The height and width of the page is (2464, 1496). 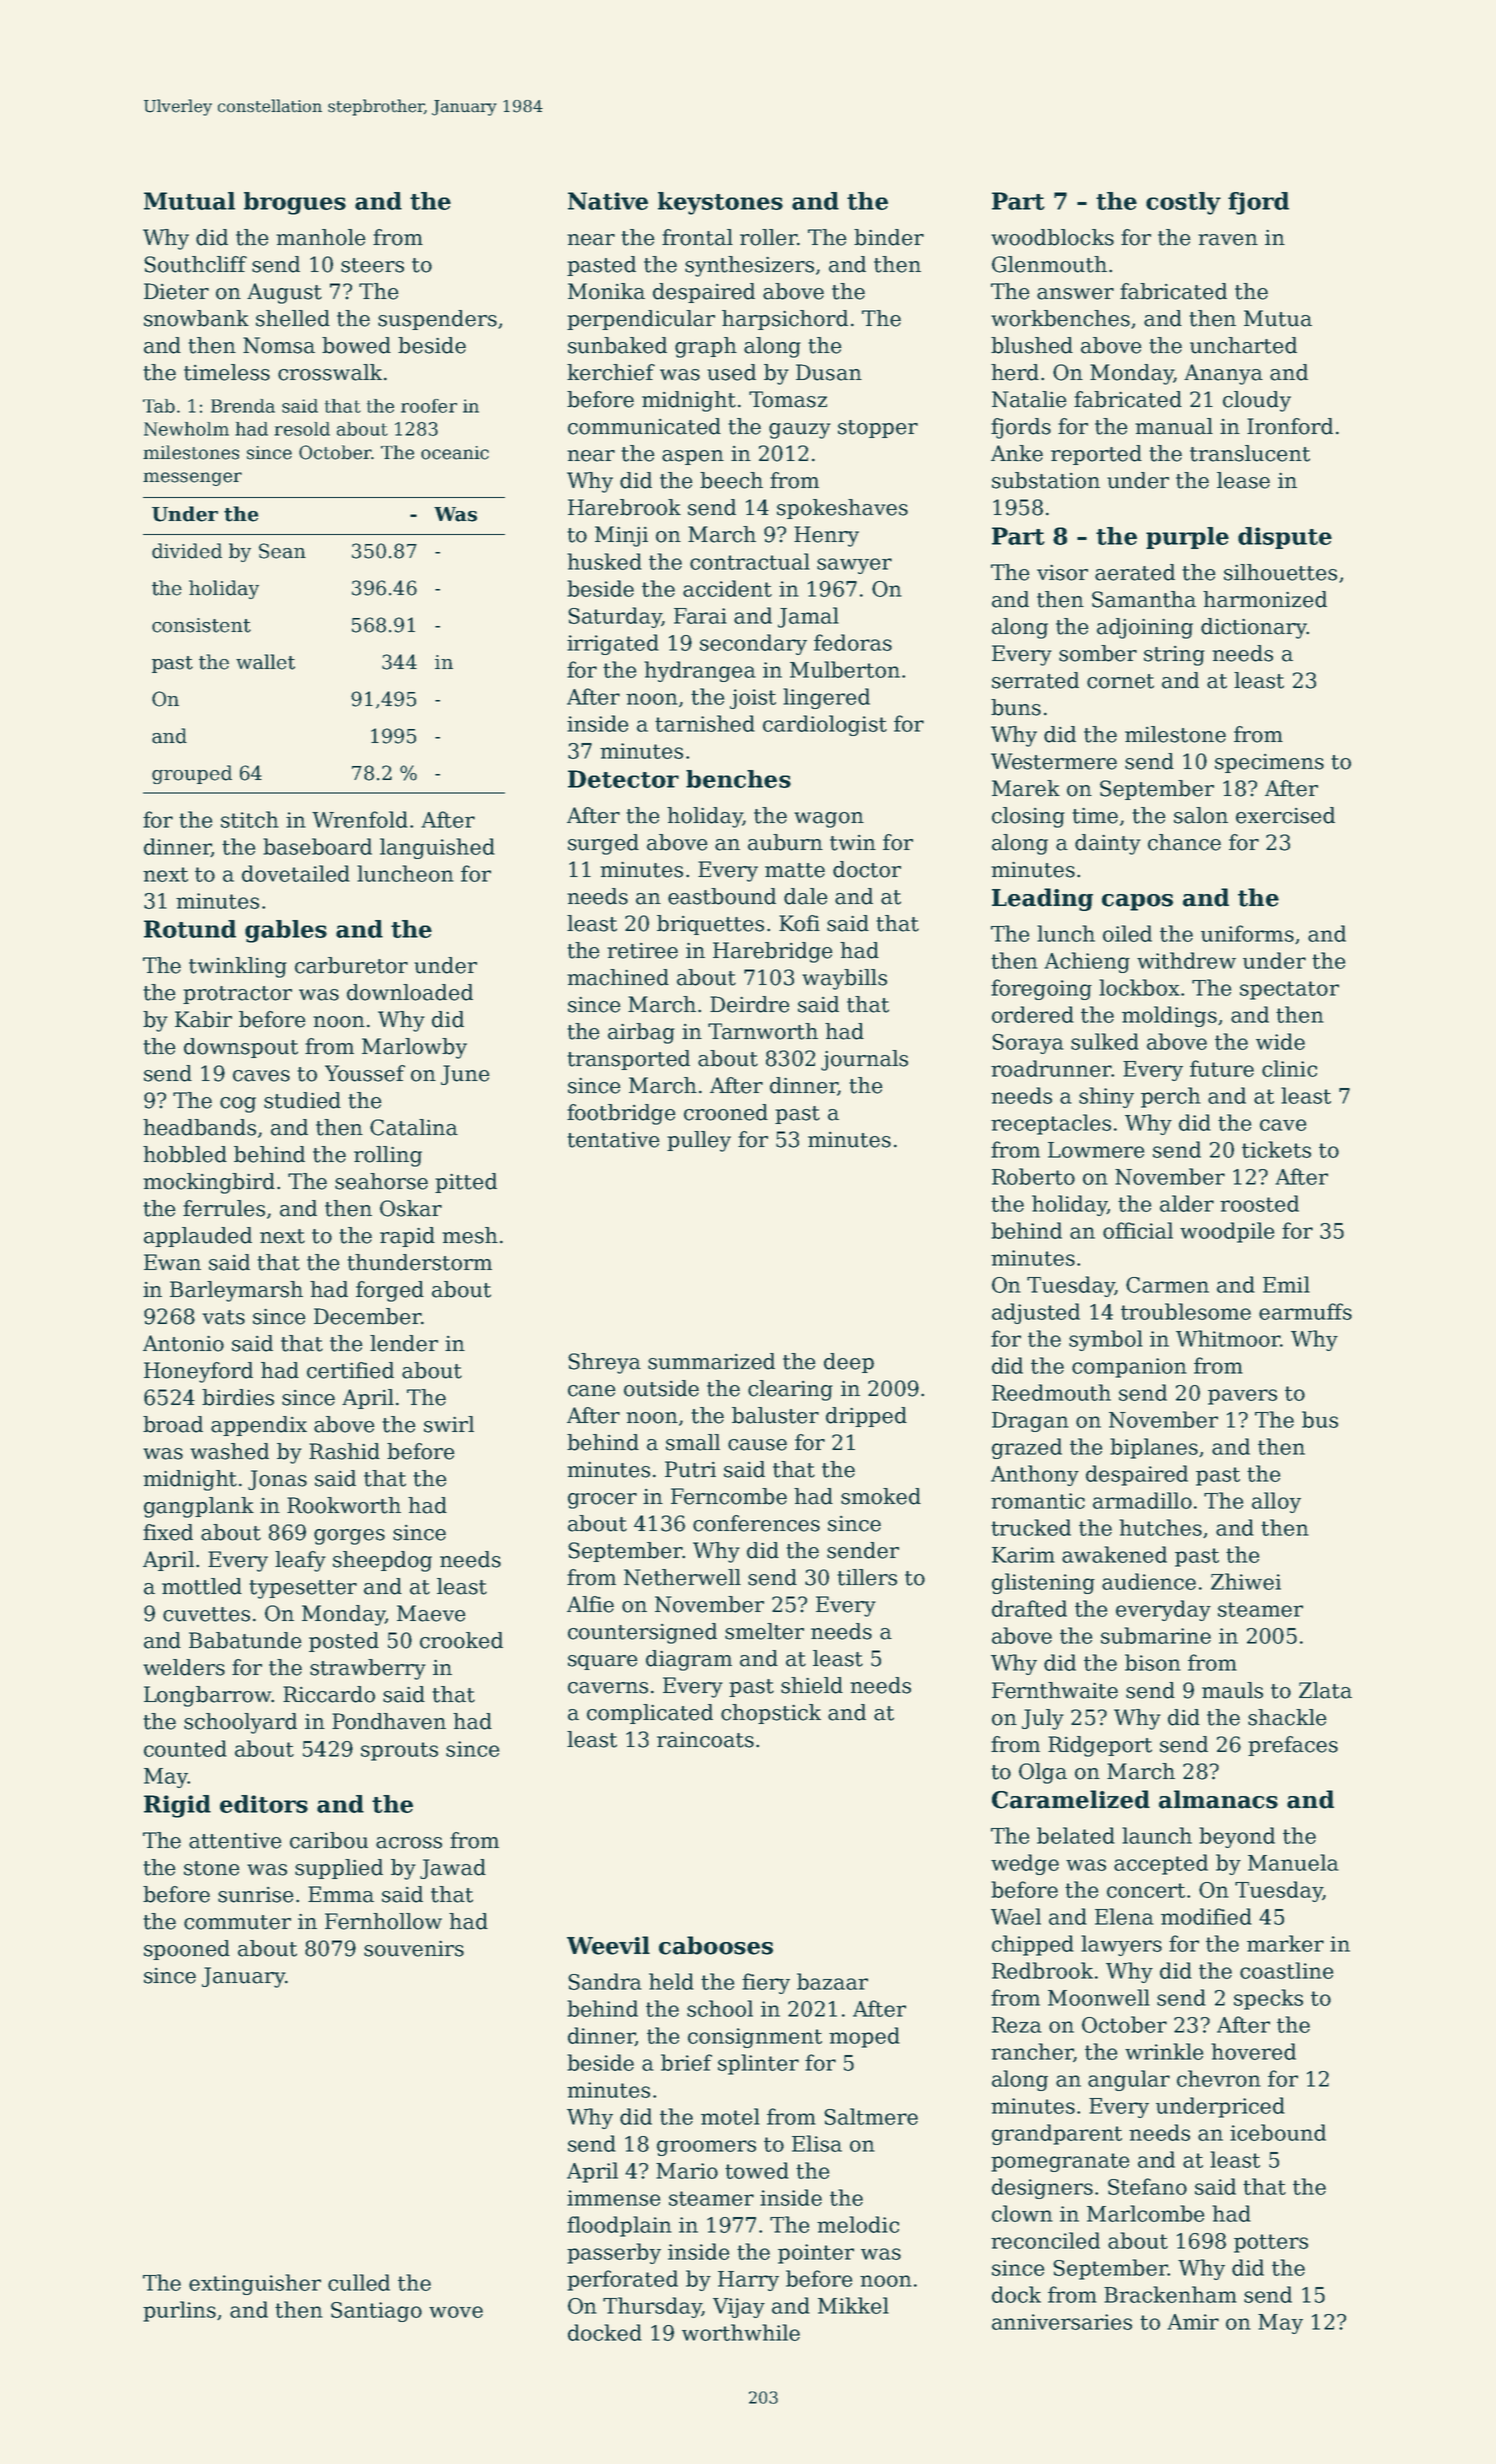 What do you see at coordinates (192, 479) in the page?
I see `messenger` at bounding box center [192, 479].
